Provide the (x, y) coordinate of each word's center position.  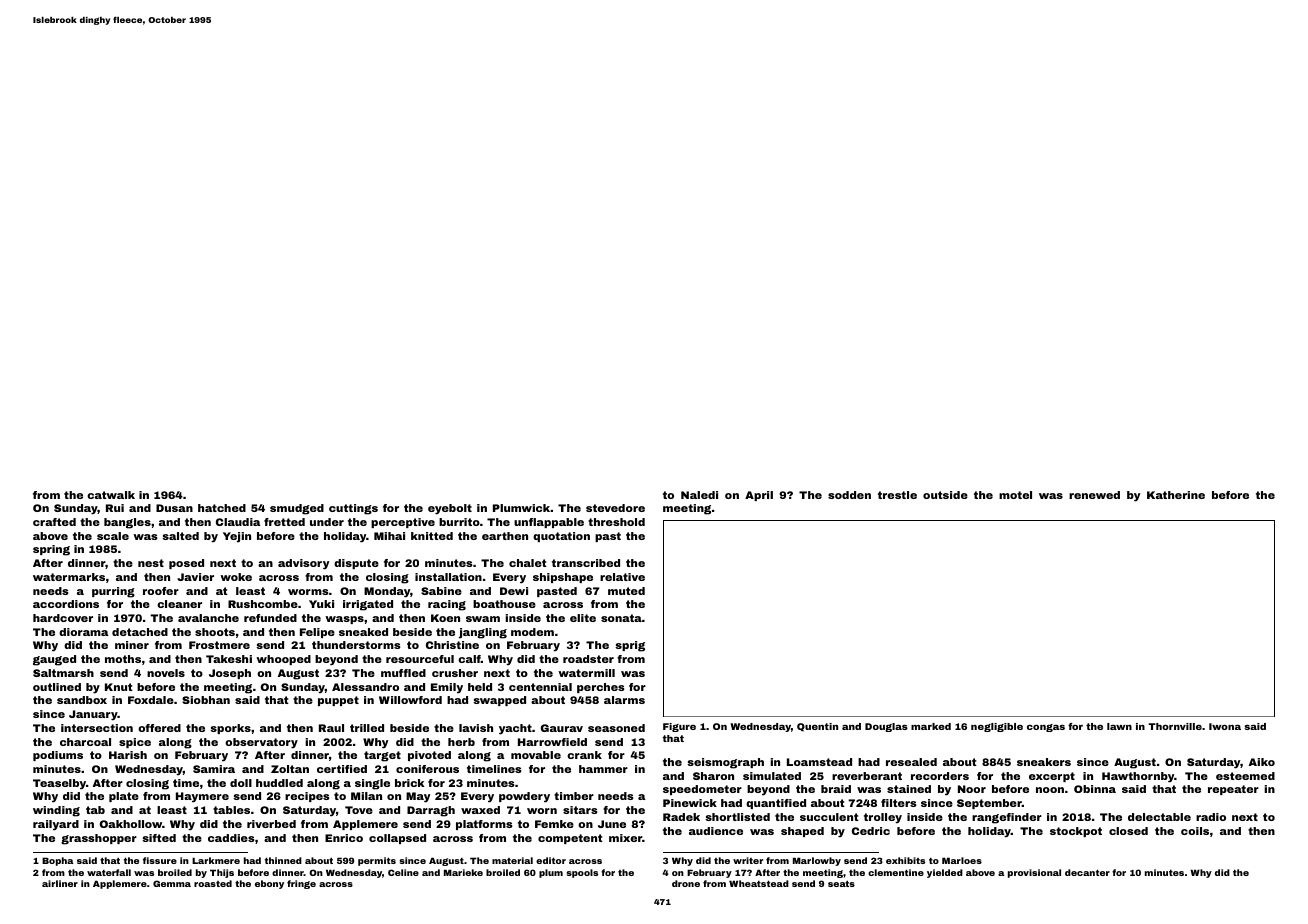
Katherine (1176, 495)
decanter (1087, 872)
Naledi (699, 495)
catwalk (111, 495)
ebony (269, 884)
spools (582, 873)
